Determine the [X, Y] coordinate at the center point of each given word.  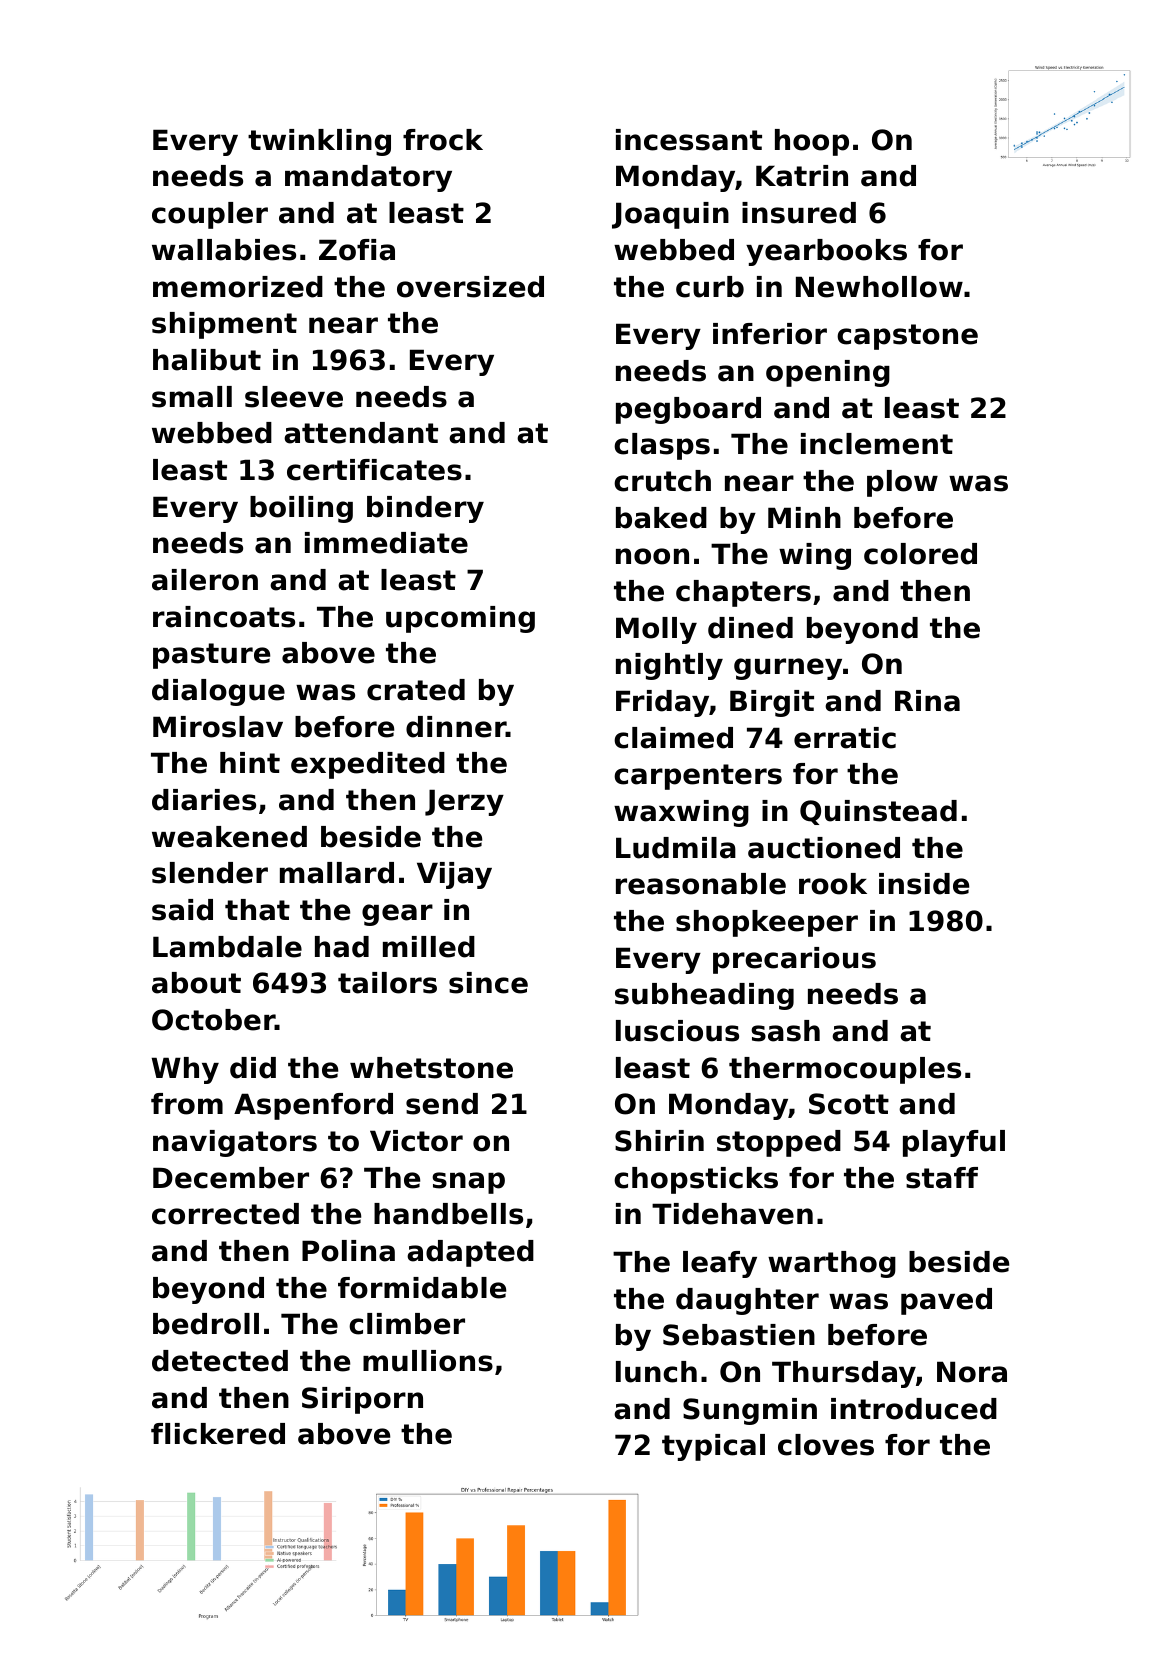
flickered [218, 1434]
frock [443, 140]
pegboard [688, 410]
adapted [470, 1253]
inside [924, 884]
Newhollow [879, 287]
